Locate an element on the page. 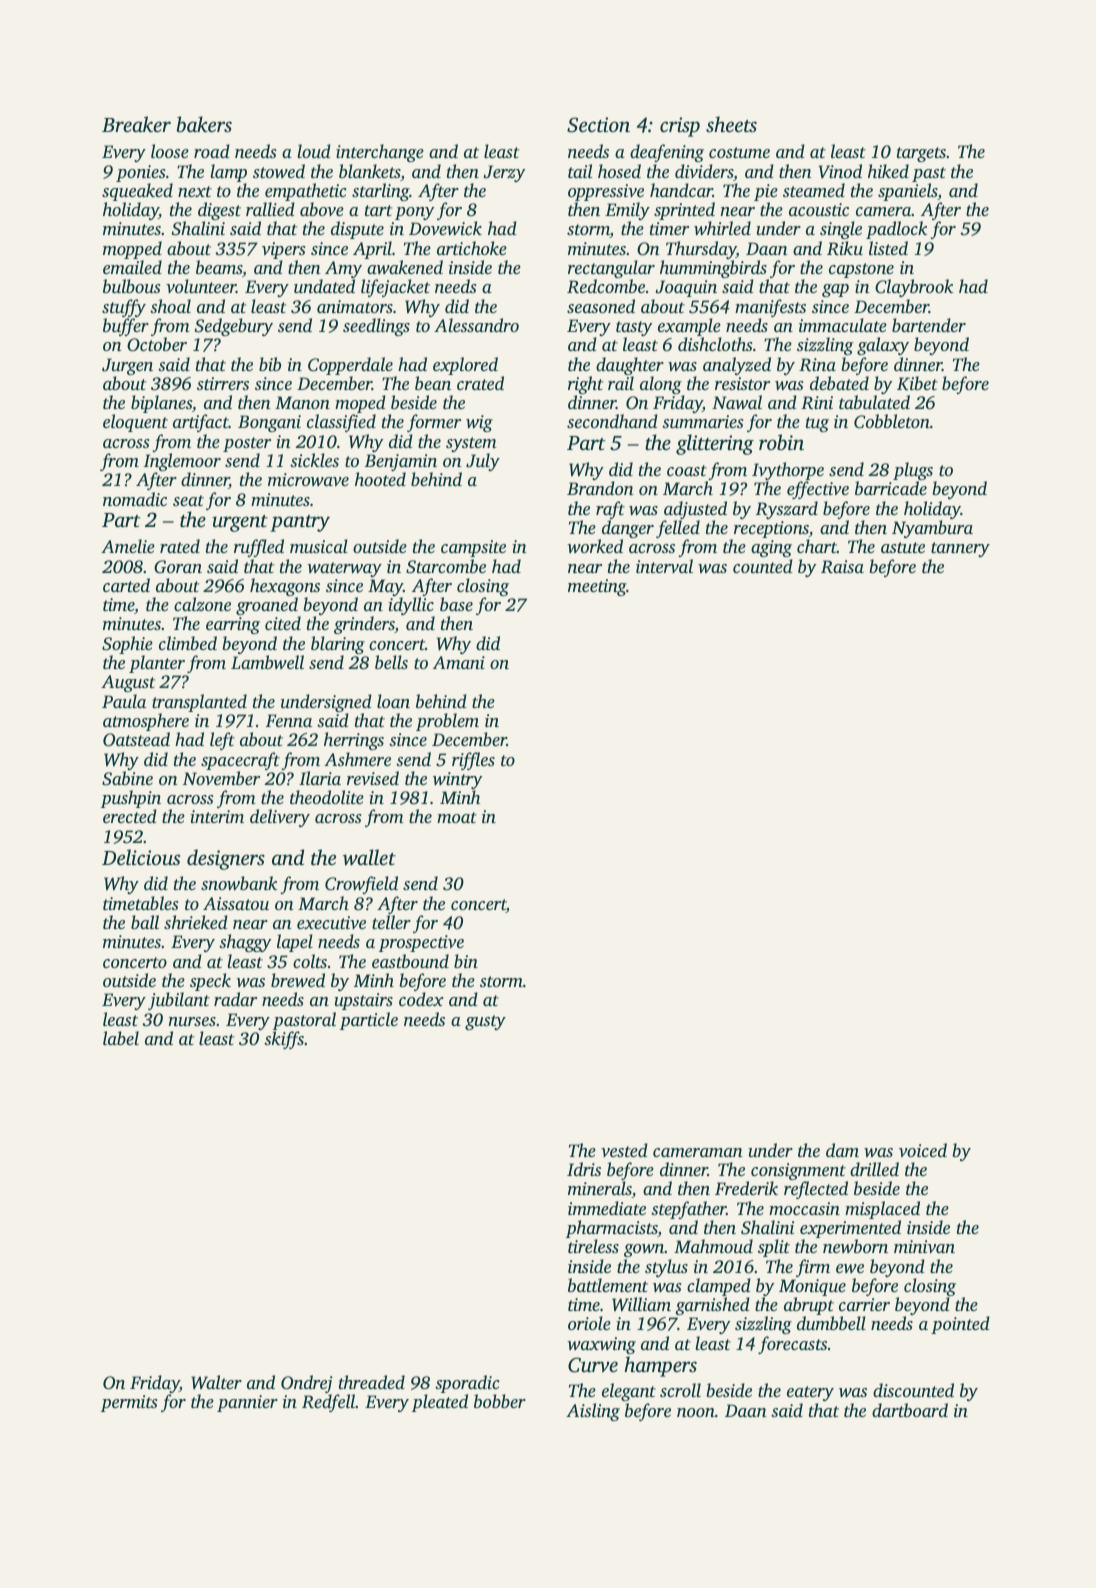 Image resolution: width=1096 pixels, height=1588 pixels. acoustic is located at coordinates (819, 209).
